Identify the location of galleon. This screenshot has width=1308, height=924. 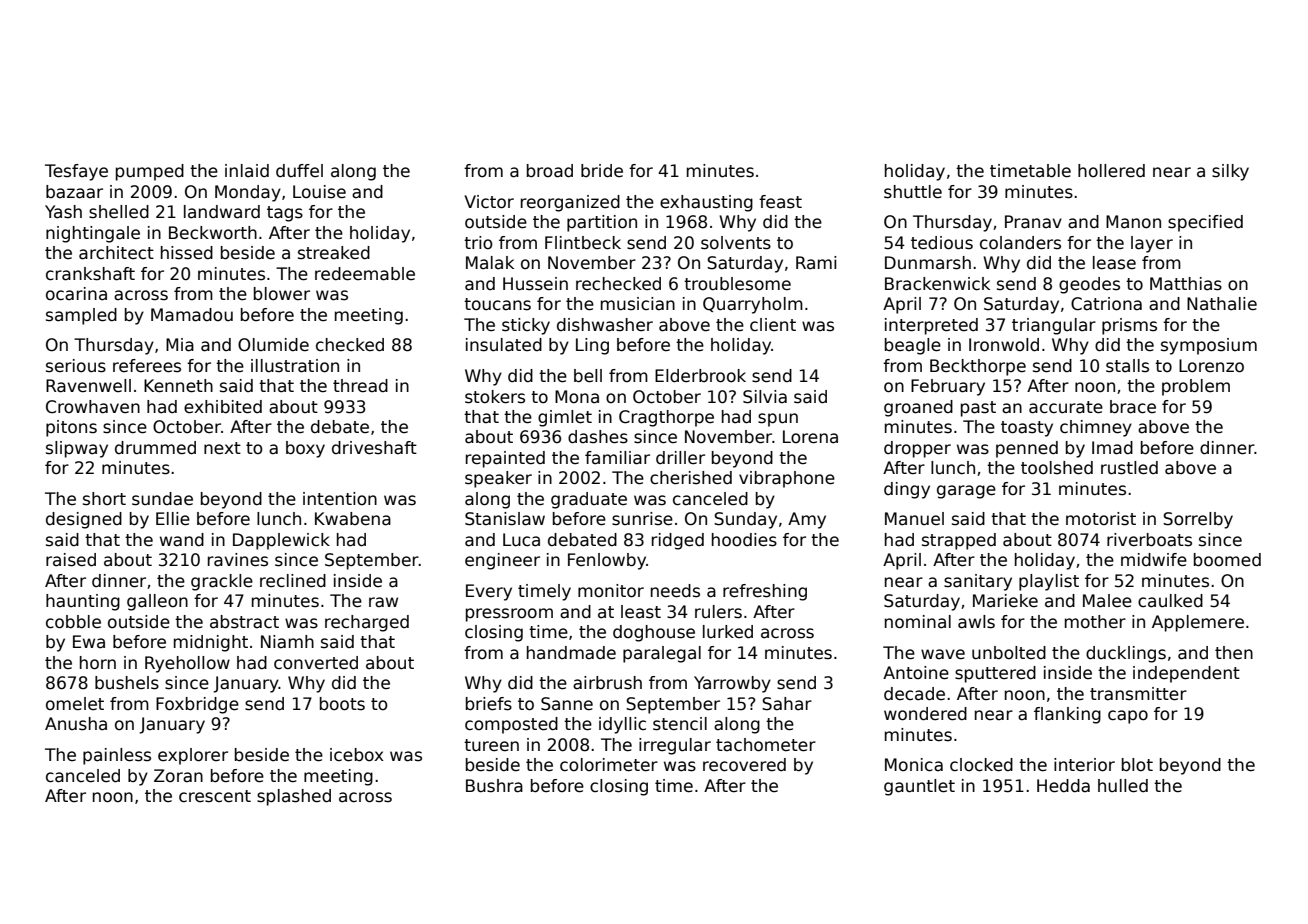
(157, 602).
